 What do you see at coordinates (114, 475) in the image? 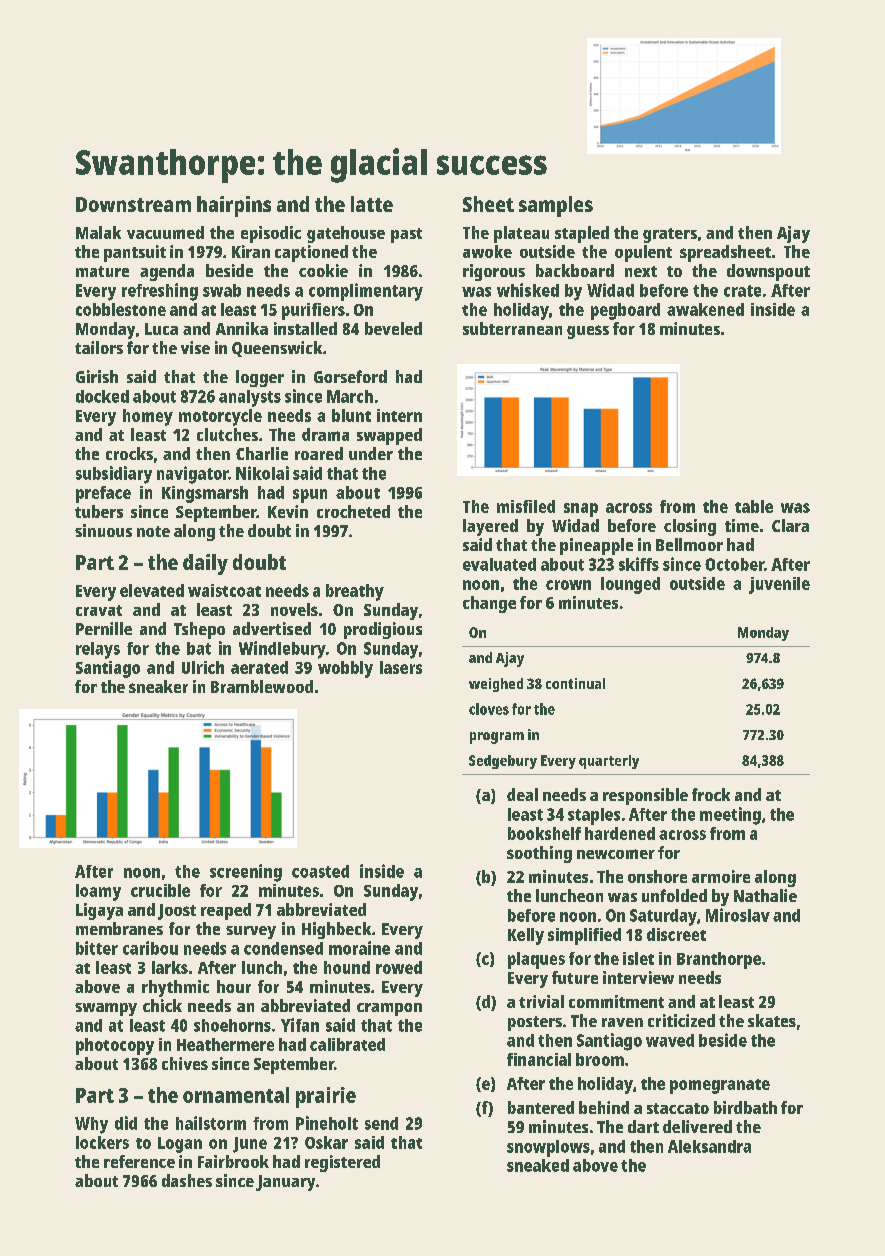
I see `subsidiary` at bounding box center [114, 475].
